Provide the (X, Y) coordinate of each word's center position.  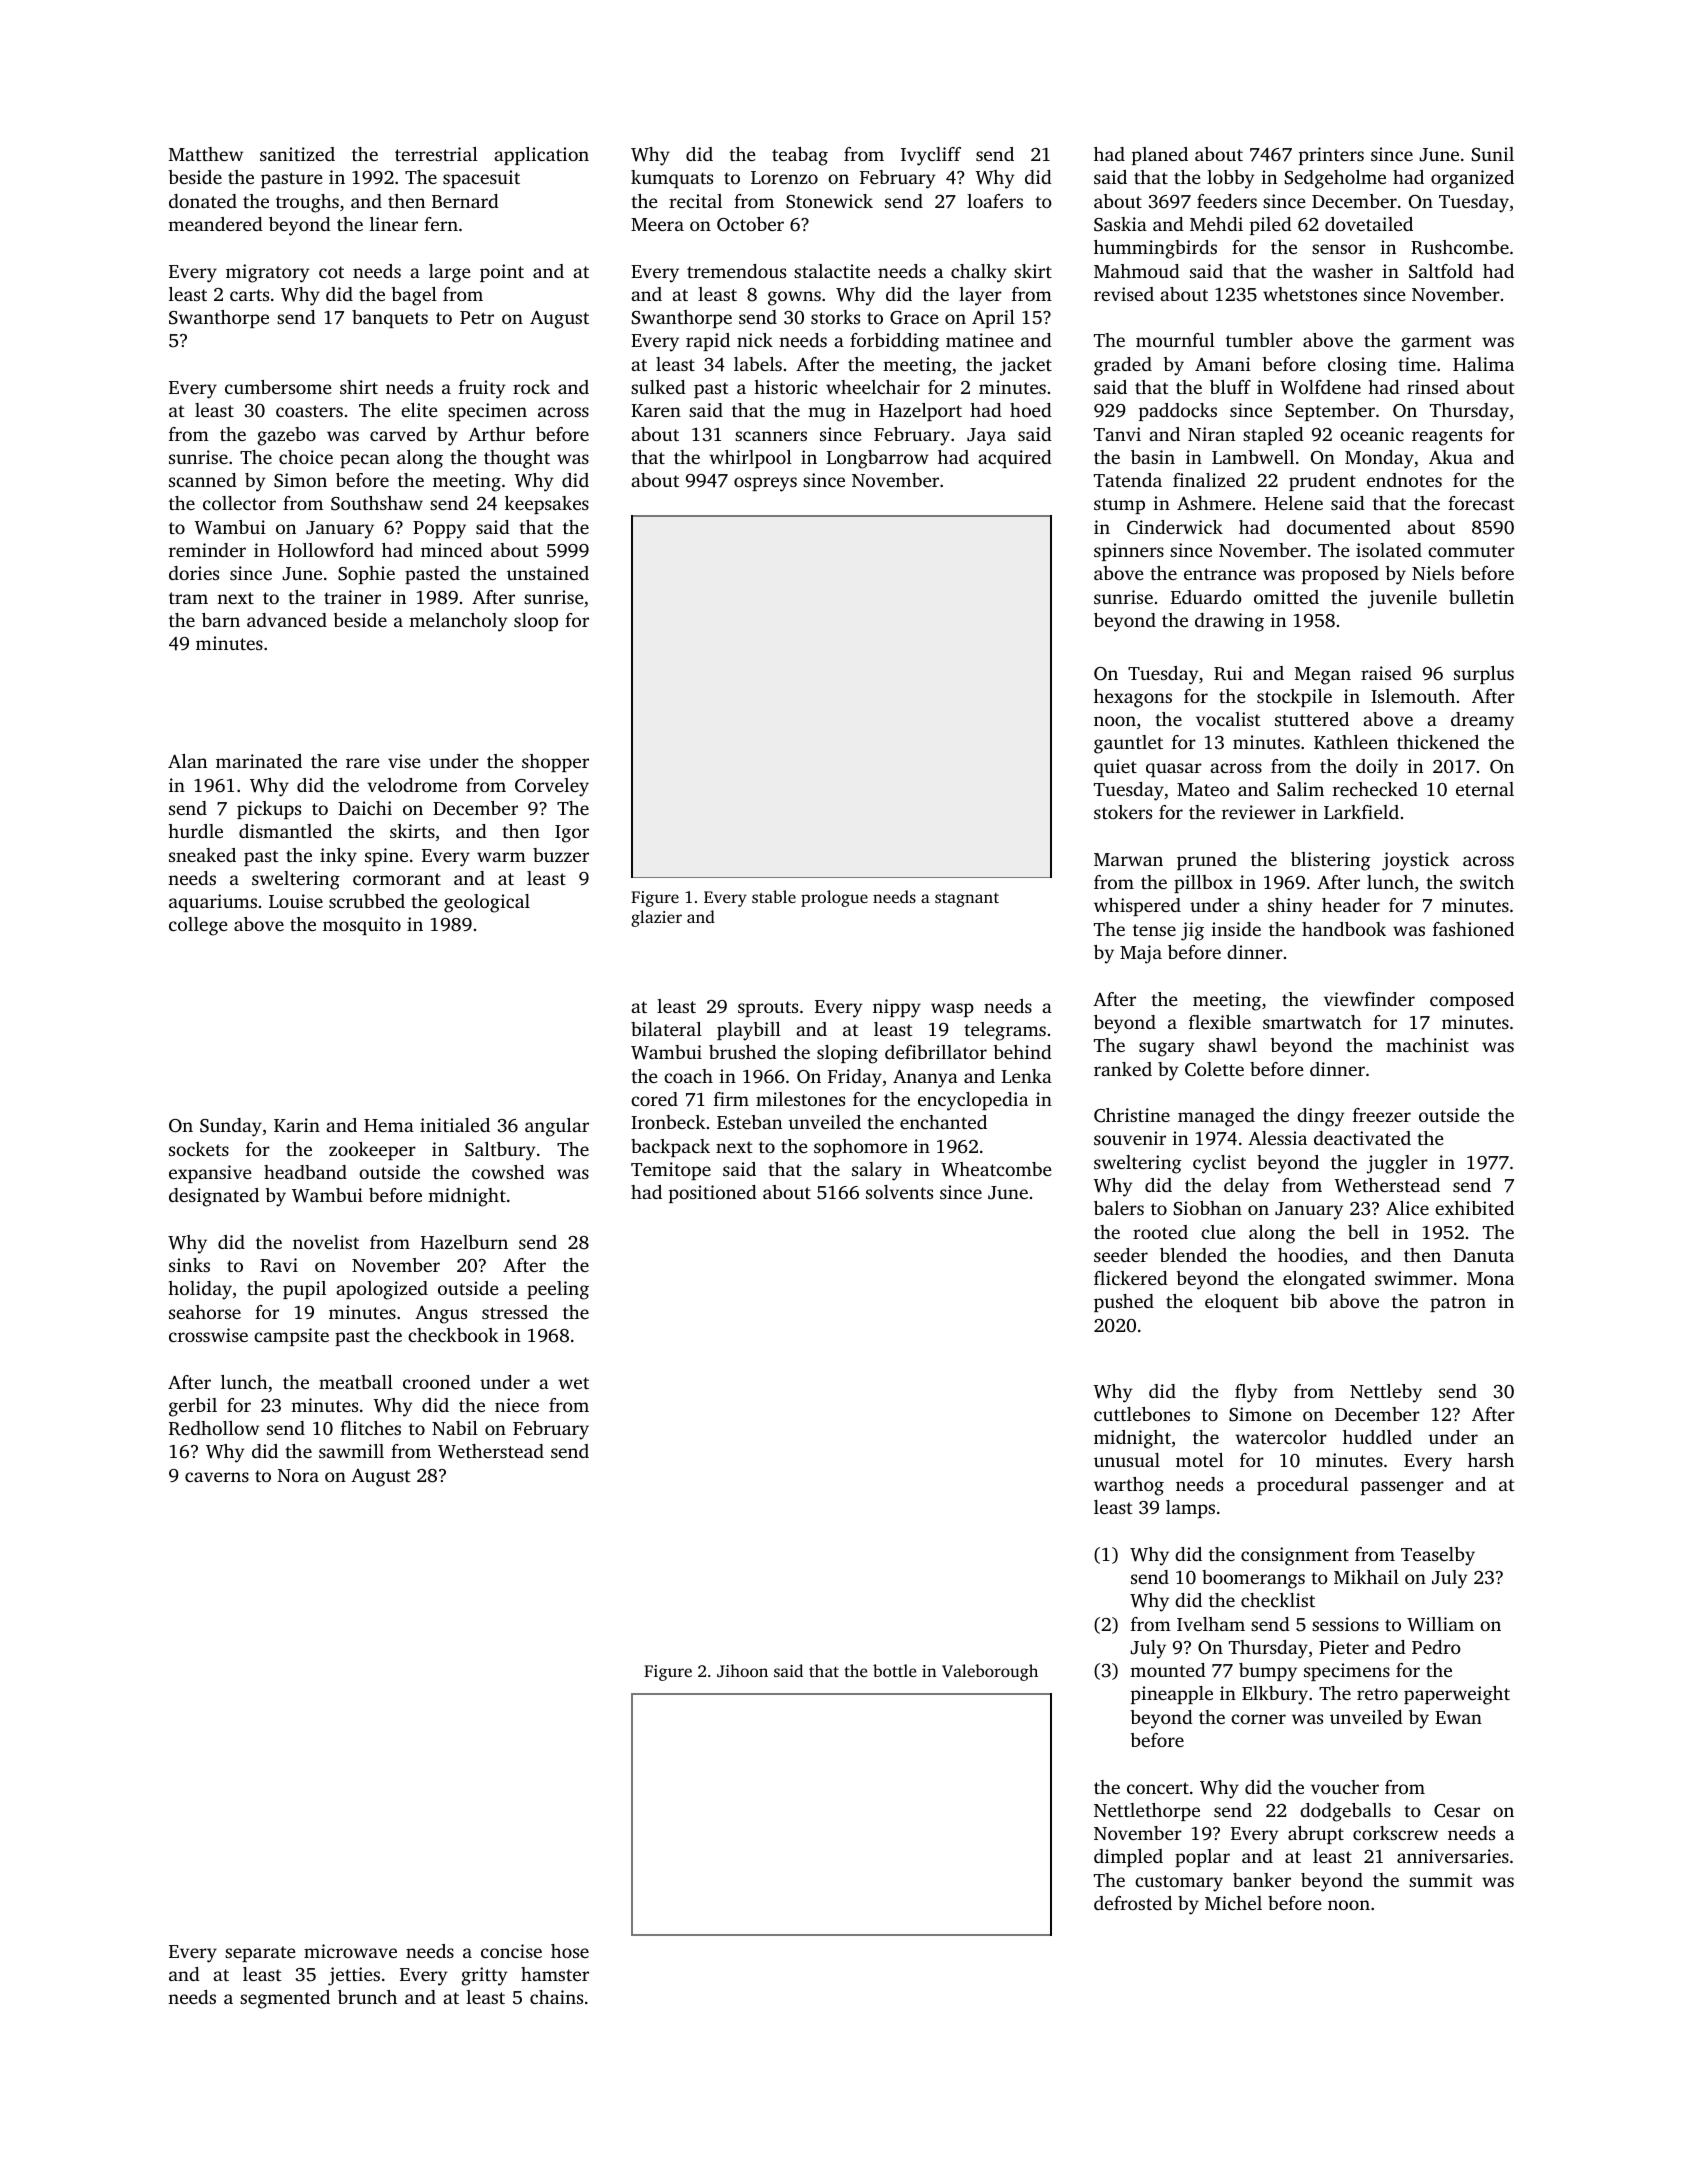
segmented (285, 1999)
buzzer (561, 855)
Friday (855, 1078)
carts (249, 295)
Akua (1451, 457)
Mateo (1203, 789)
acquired (1015, 459)
